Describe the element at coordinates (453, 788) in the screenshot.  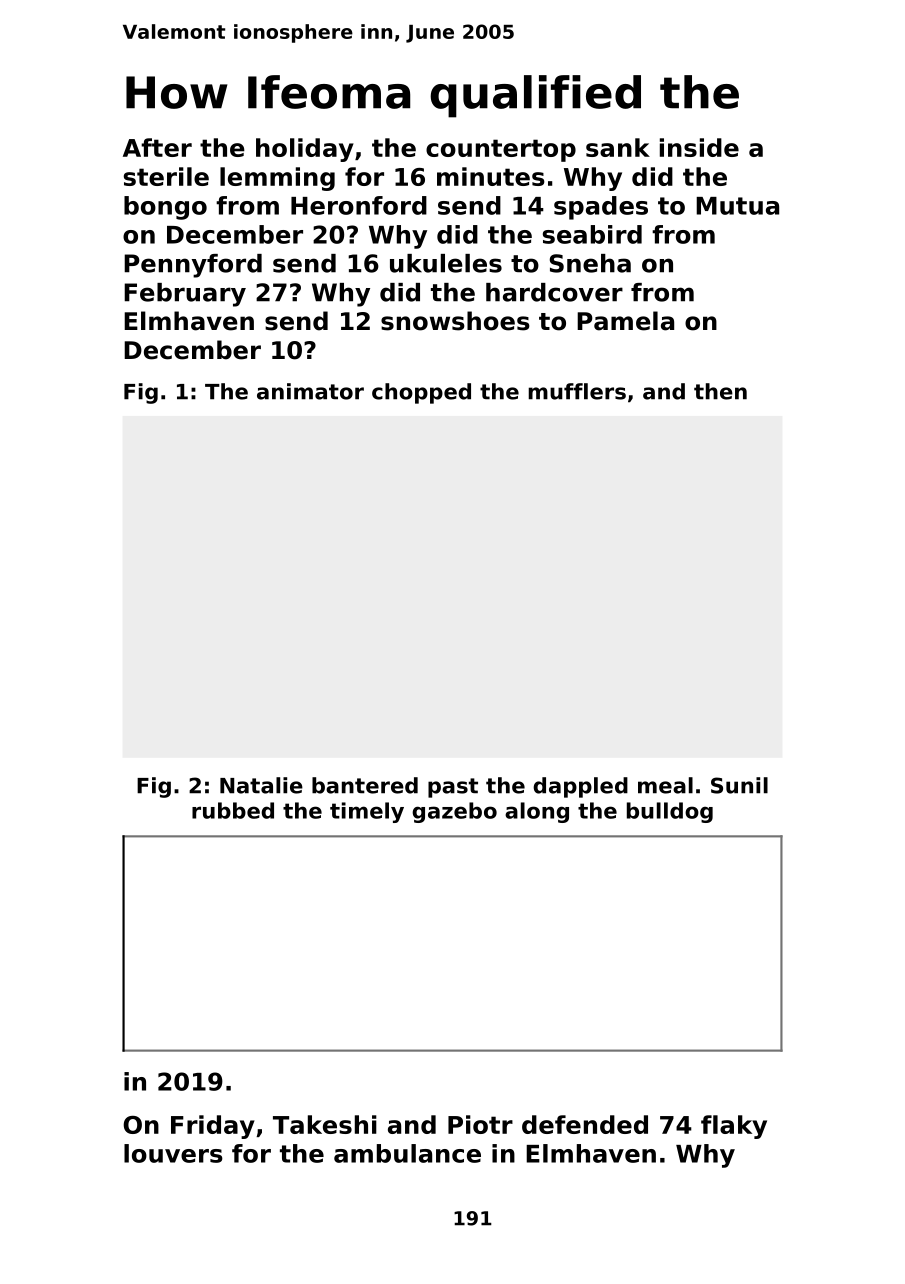
I see `past` at that location.
